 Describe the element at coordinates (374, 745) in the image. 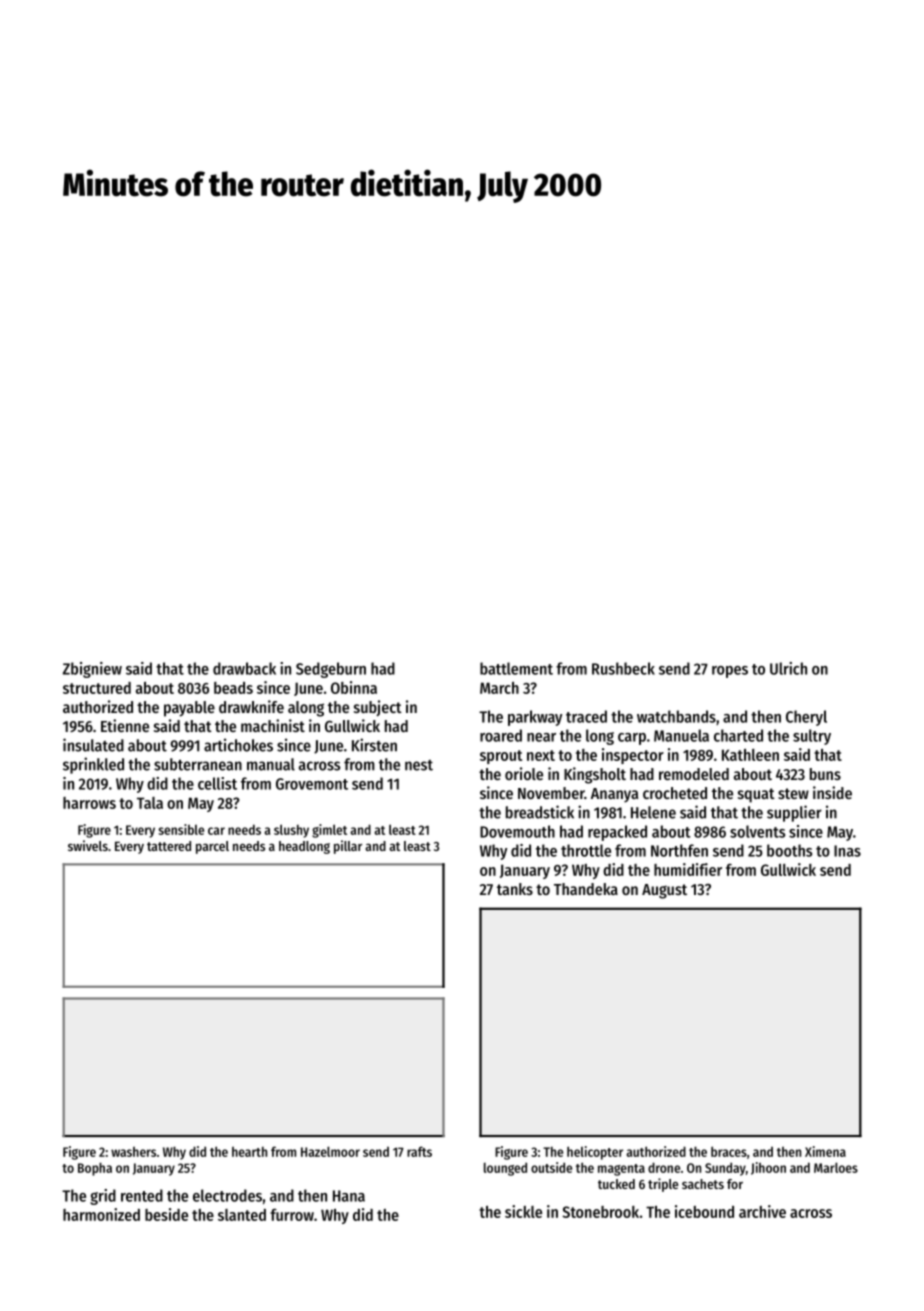

I see `Kirsten` at that location.
